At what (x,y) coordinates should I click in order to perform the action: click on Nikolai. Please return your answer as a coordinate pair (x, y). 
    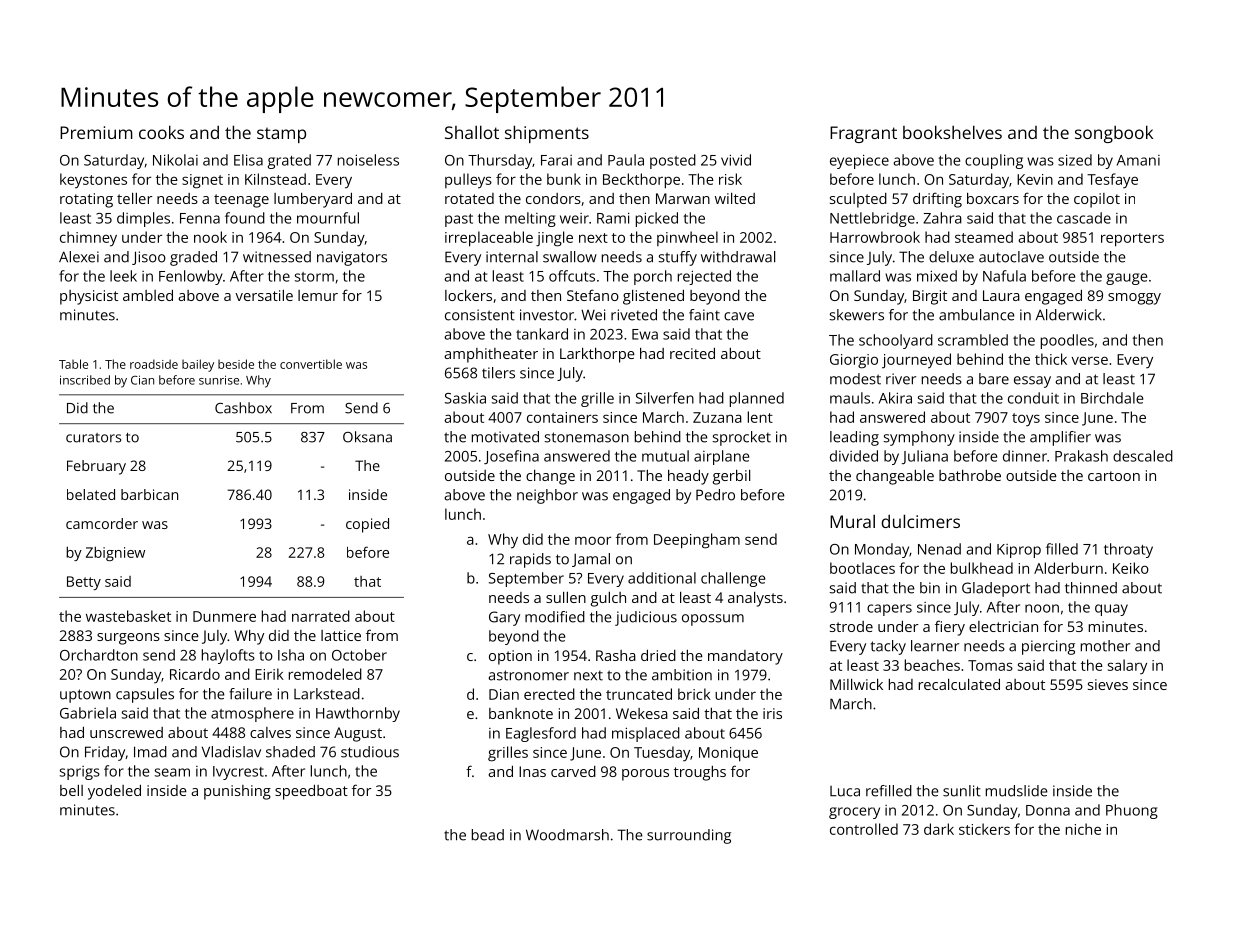
    Looking at the image, I should click on (175, 160).
